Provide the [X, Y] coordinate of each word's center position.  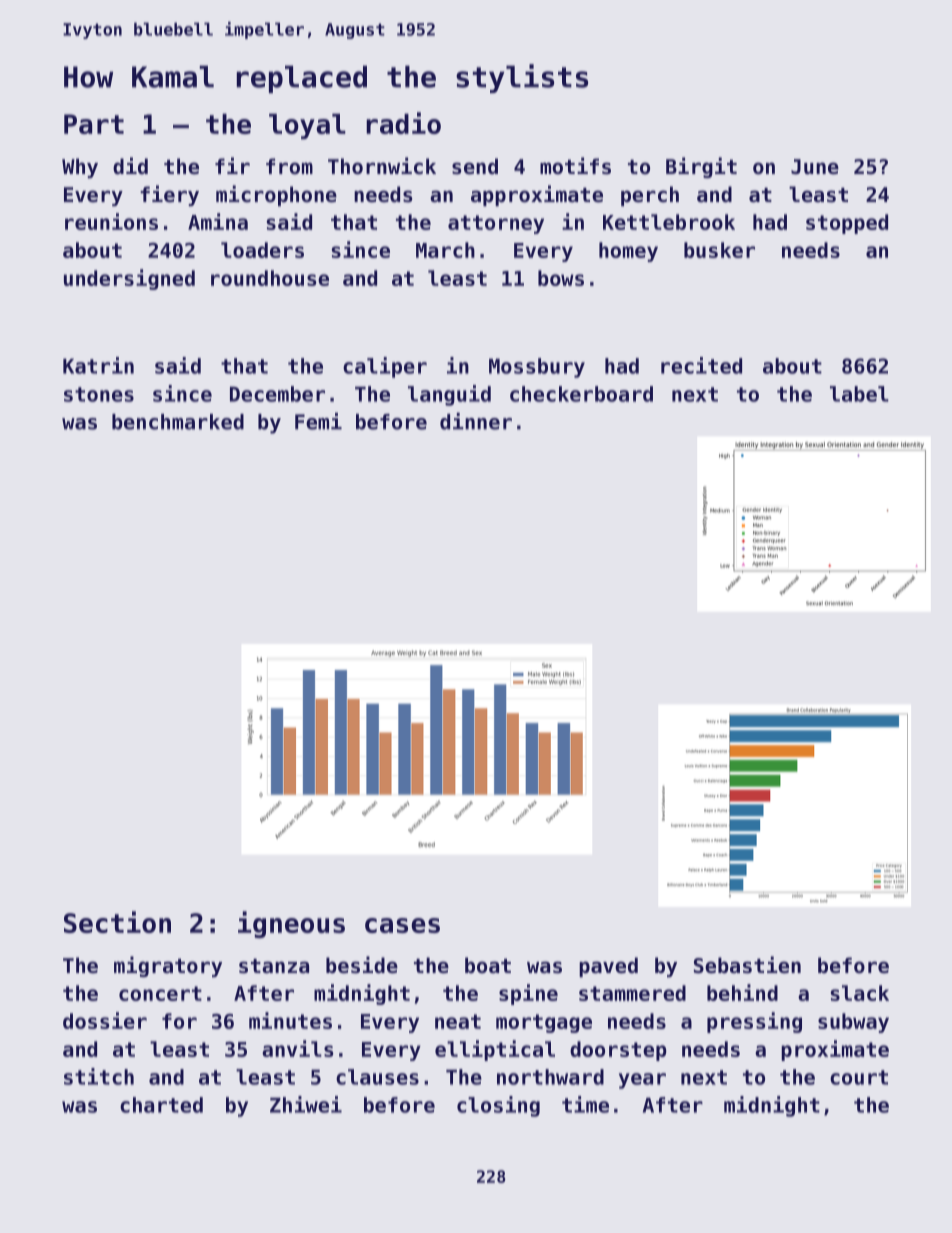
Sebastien [747, 965]
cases [402, 925]
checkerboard [581, 394]
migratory [168, 966]
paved [608, 967]
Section [117, 922]
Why [80, 168]
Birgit [701, 167]
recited [701, 365]
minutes [290, 1020]
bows [561, 278]
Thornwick [382, 166]
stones [99, 394]
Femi [318, 421]
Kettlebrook [669, 222]
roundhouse [270, 278]
